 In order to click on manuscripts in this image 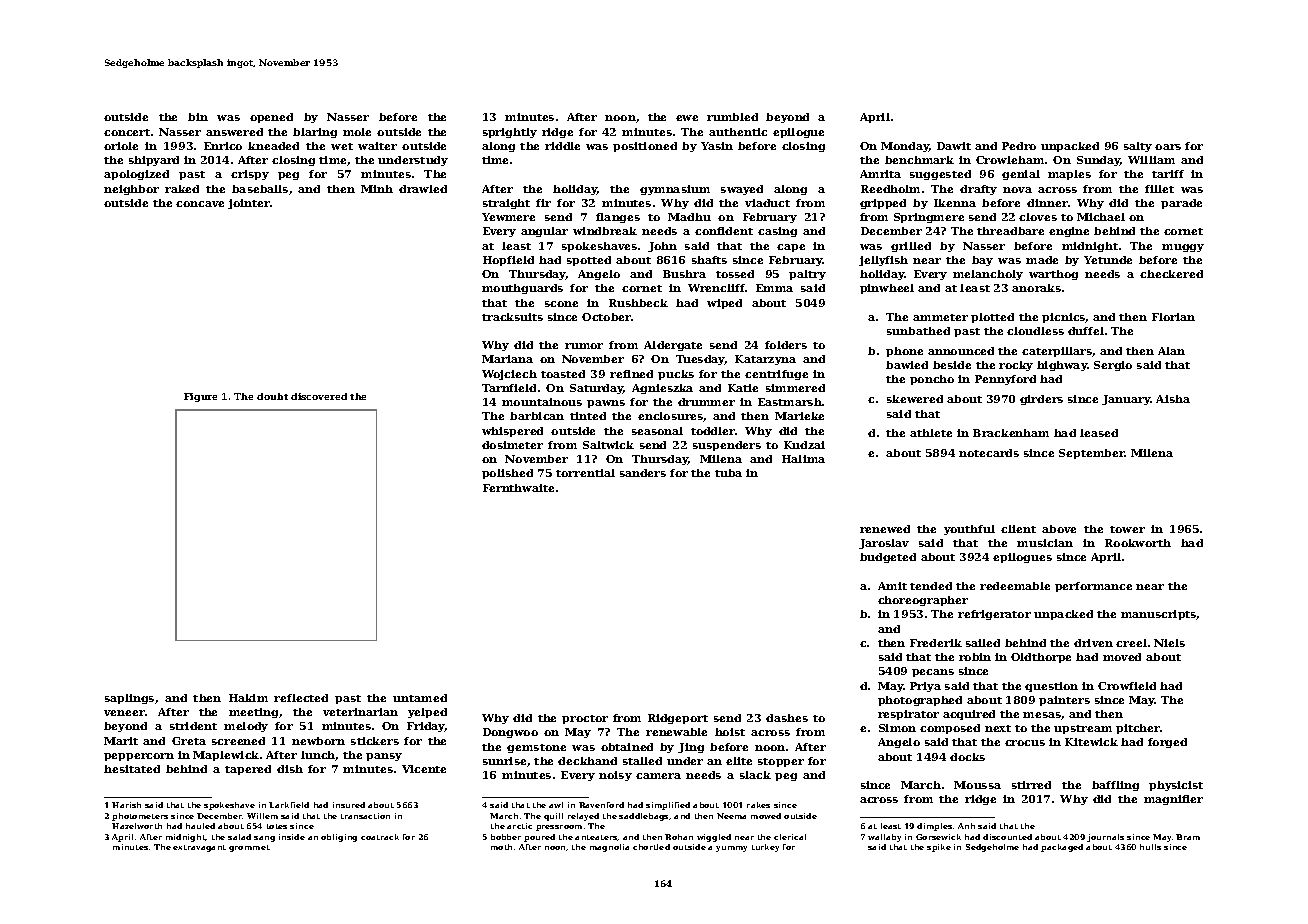, I will do `click(1159, 615)`.
